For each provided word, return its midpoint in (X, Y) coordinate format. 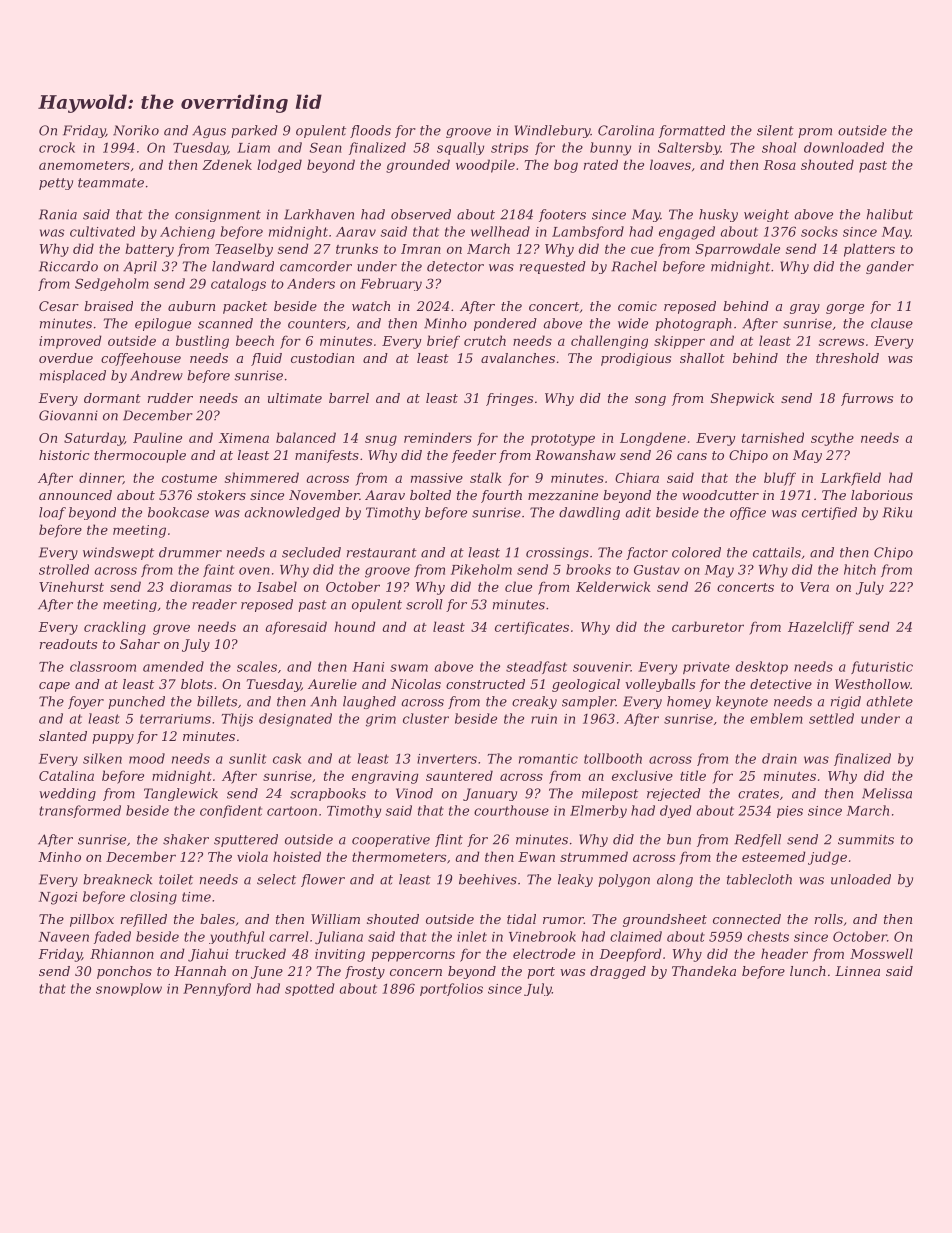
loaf (52, 513)
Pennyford (217, 989)
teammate (111, 183)
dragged (618, 972)
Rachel (634, 266)
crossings (557, 553)
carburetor (708, 626)
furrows (867, 399)
